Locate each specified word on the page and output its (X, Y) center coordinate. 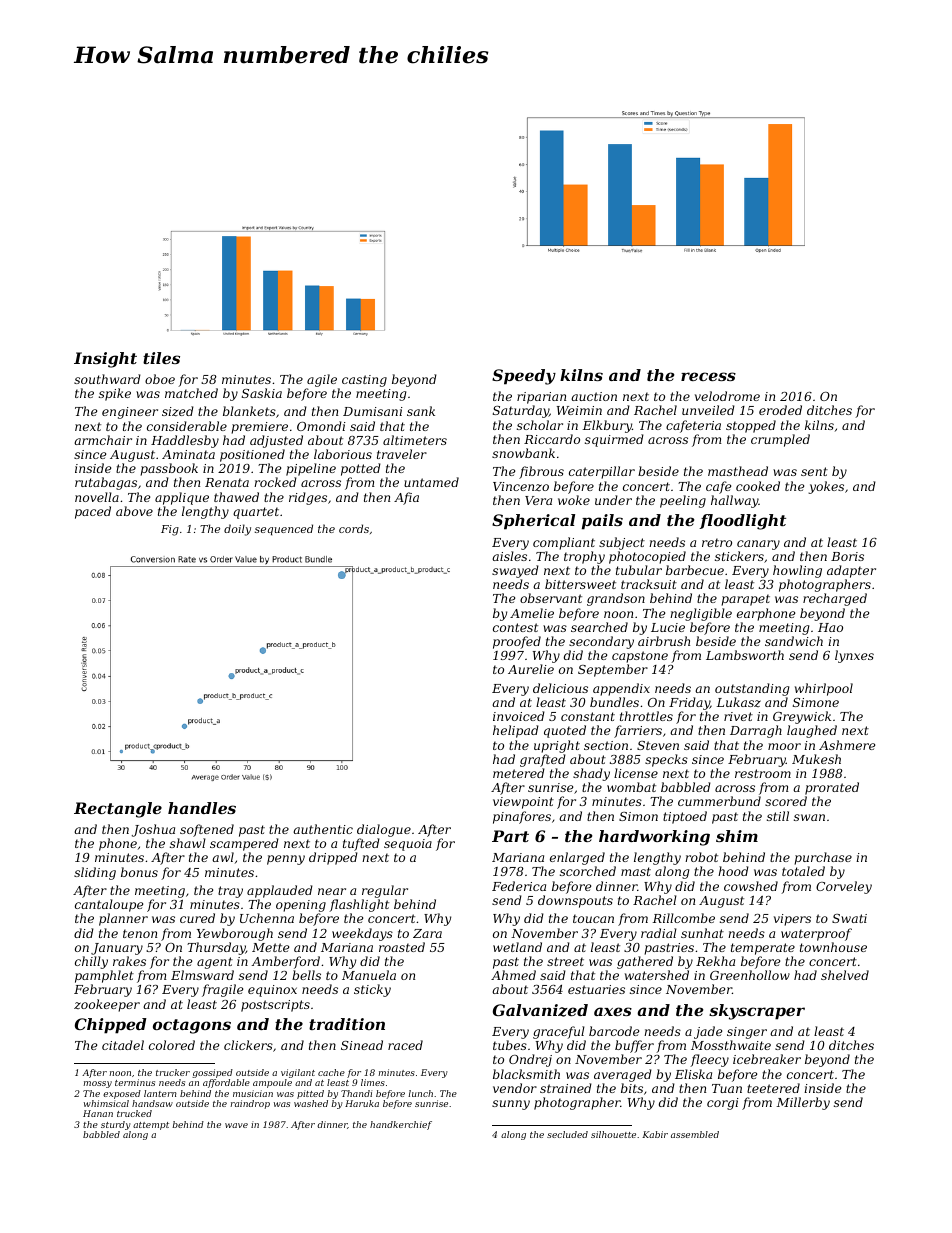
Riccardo (552, 439)
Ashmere (847, 745)
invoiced (519, 716)
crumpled (780, 440)
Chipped (111, 1026)
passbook (169, 469)
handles (202, 808)
